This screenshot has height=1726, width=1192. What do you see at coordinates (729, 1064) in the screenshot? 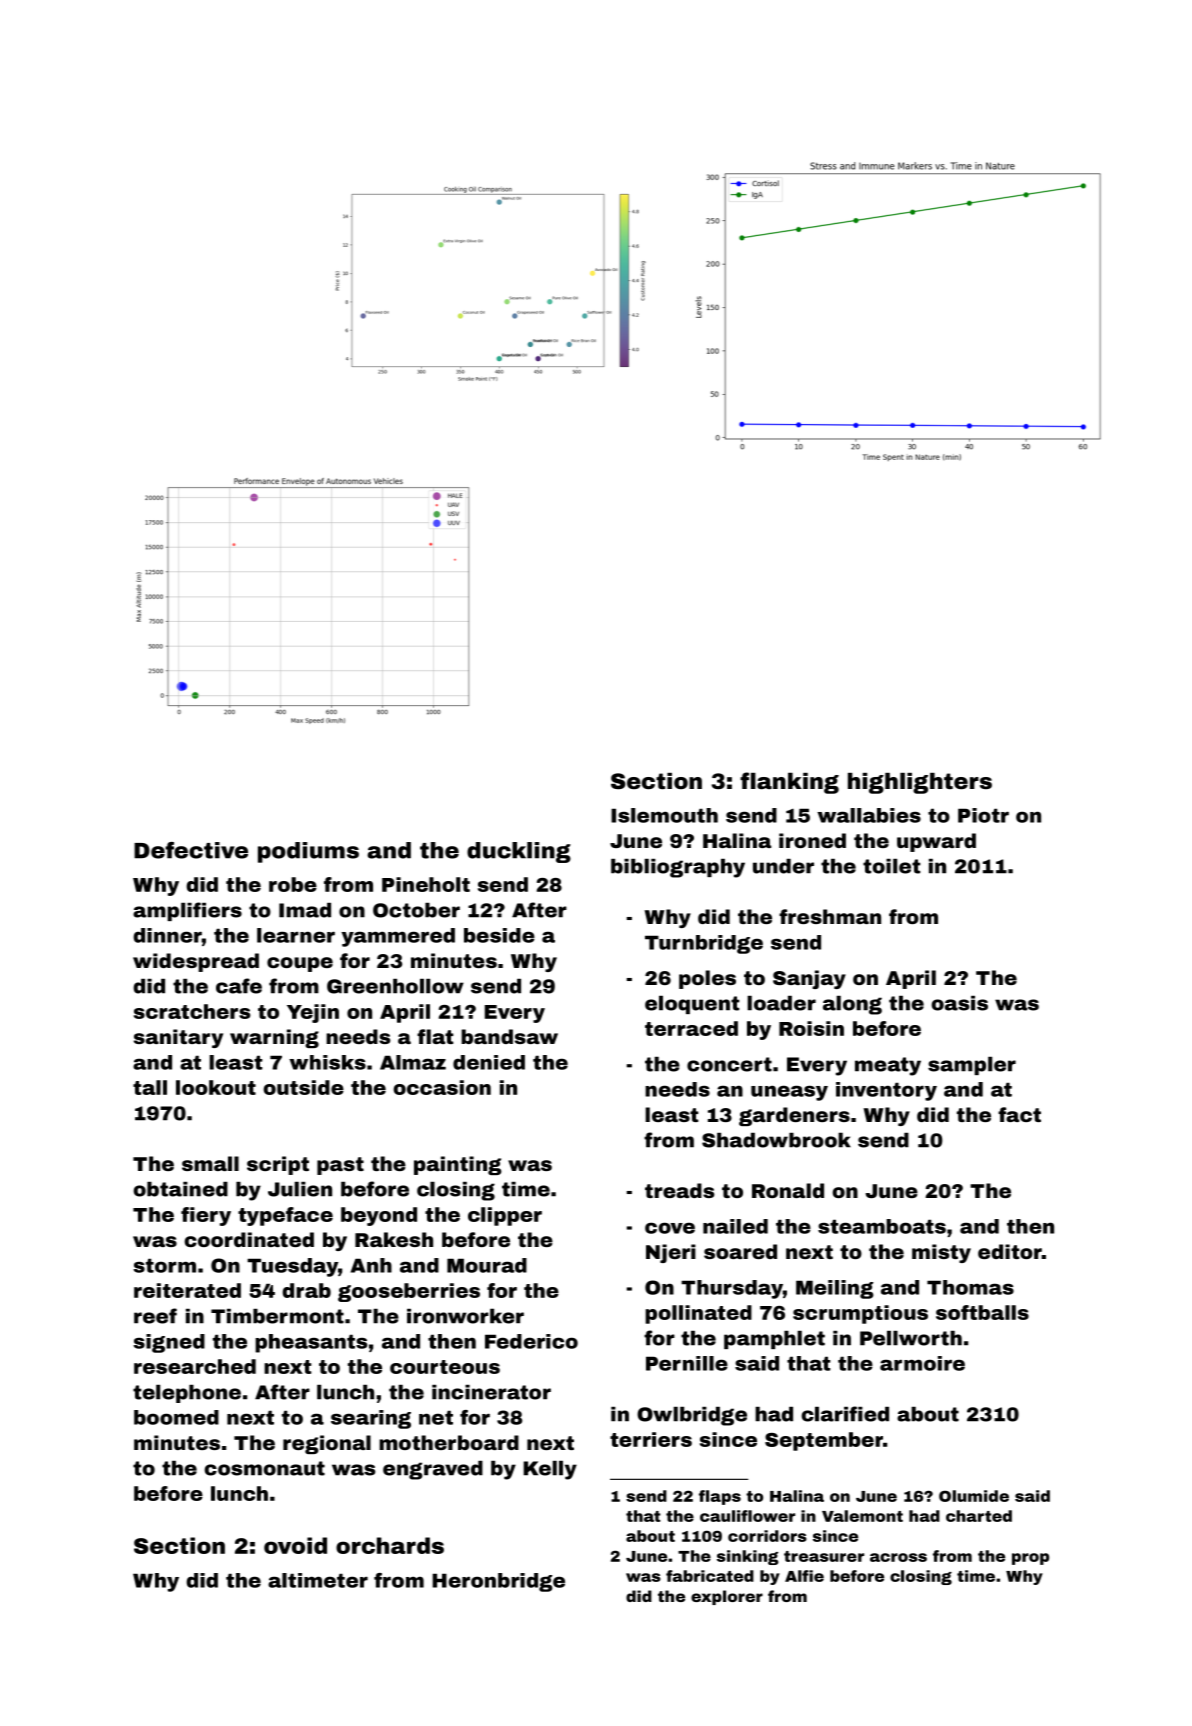
I see `concert` at bounding box center [729, 1064].
